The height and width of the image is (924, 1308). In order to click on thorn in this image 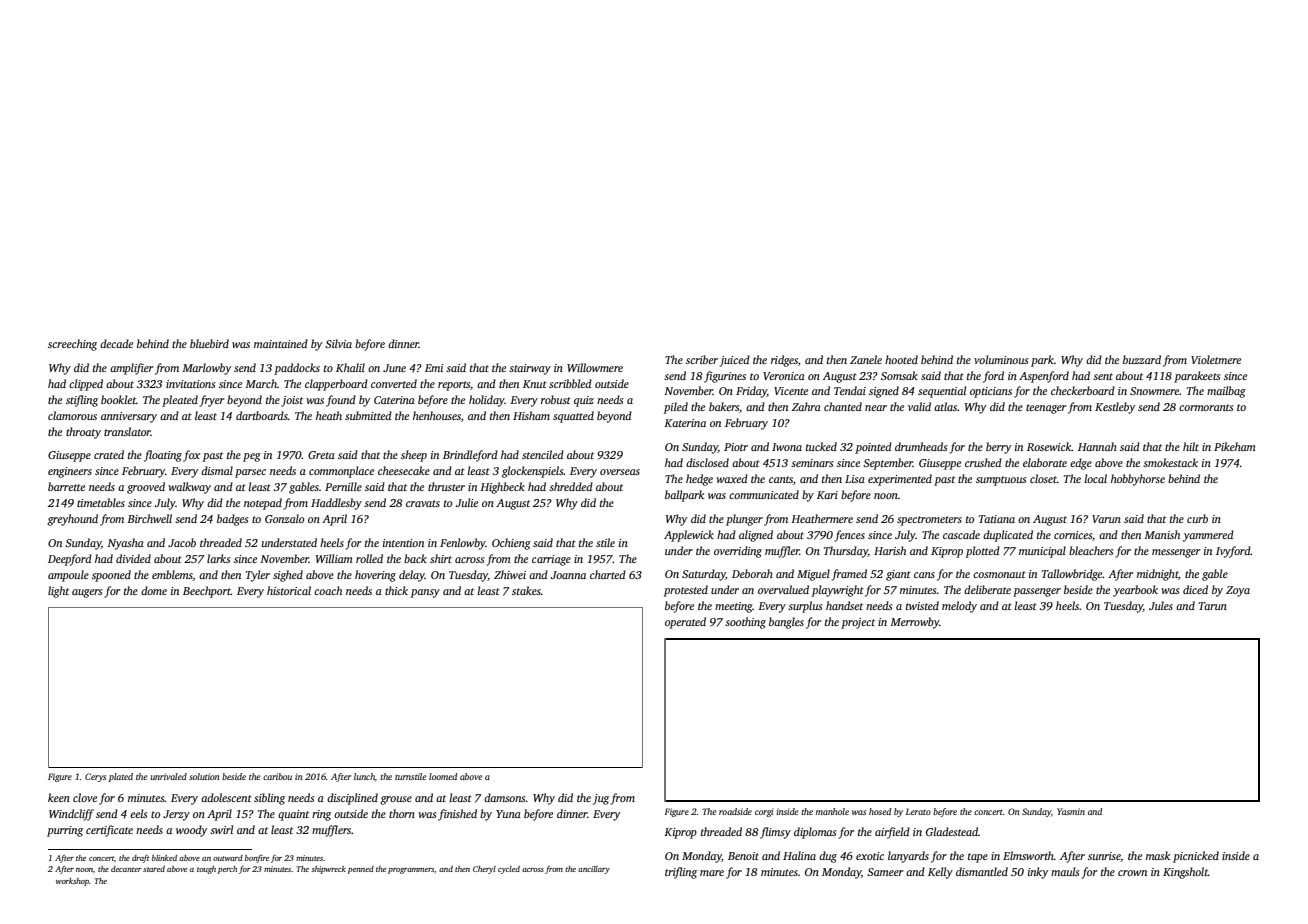, I will do `click(402, 813)`.
